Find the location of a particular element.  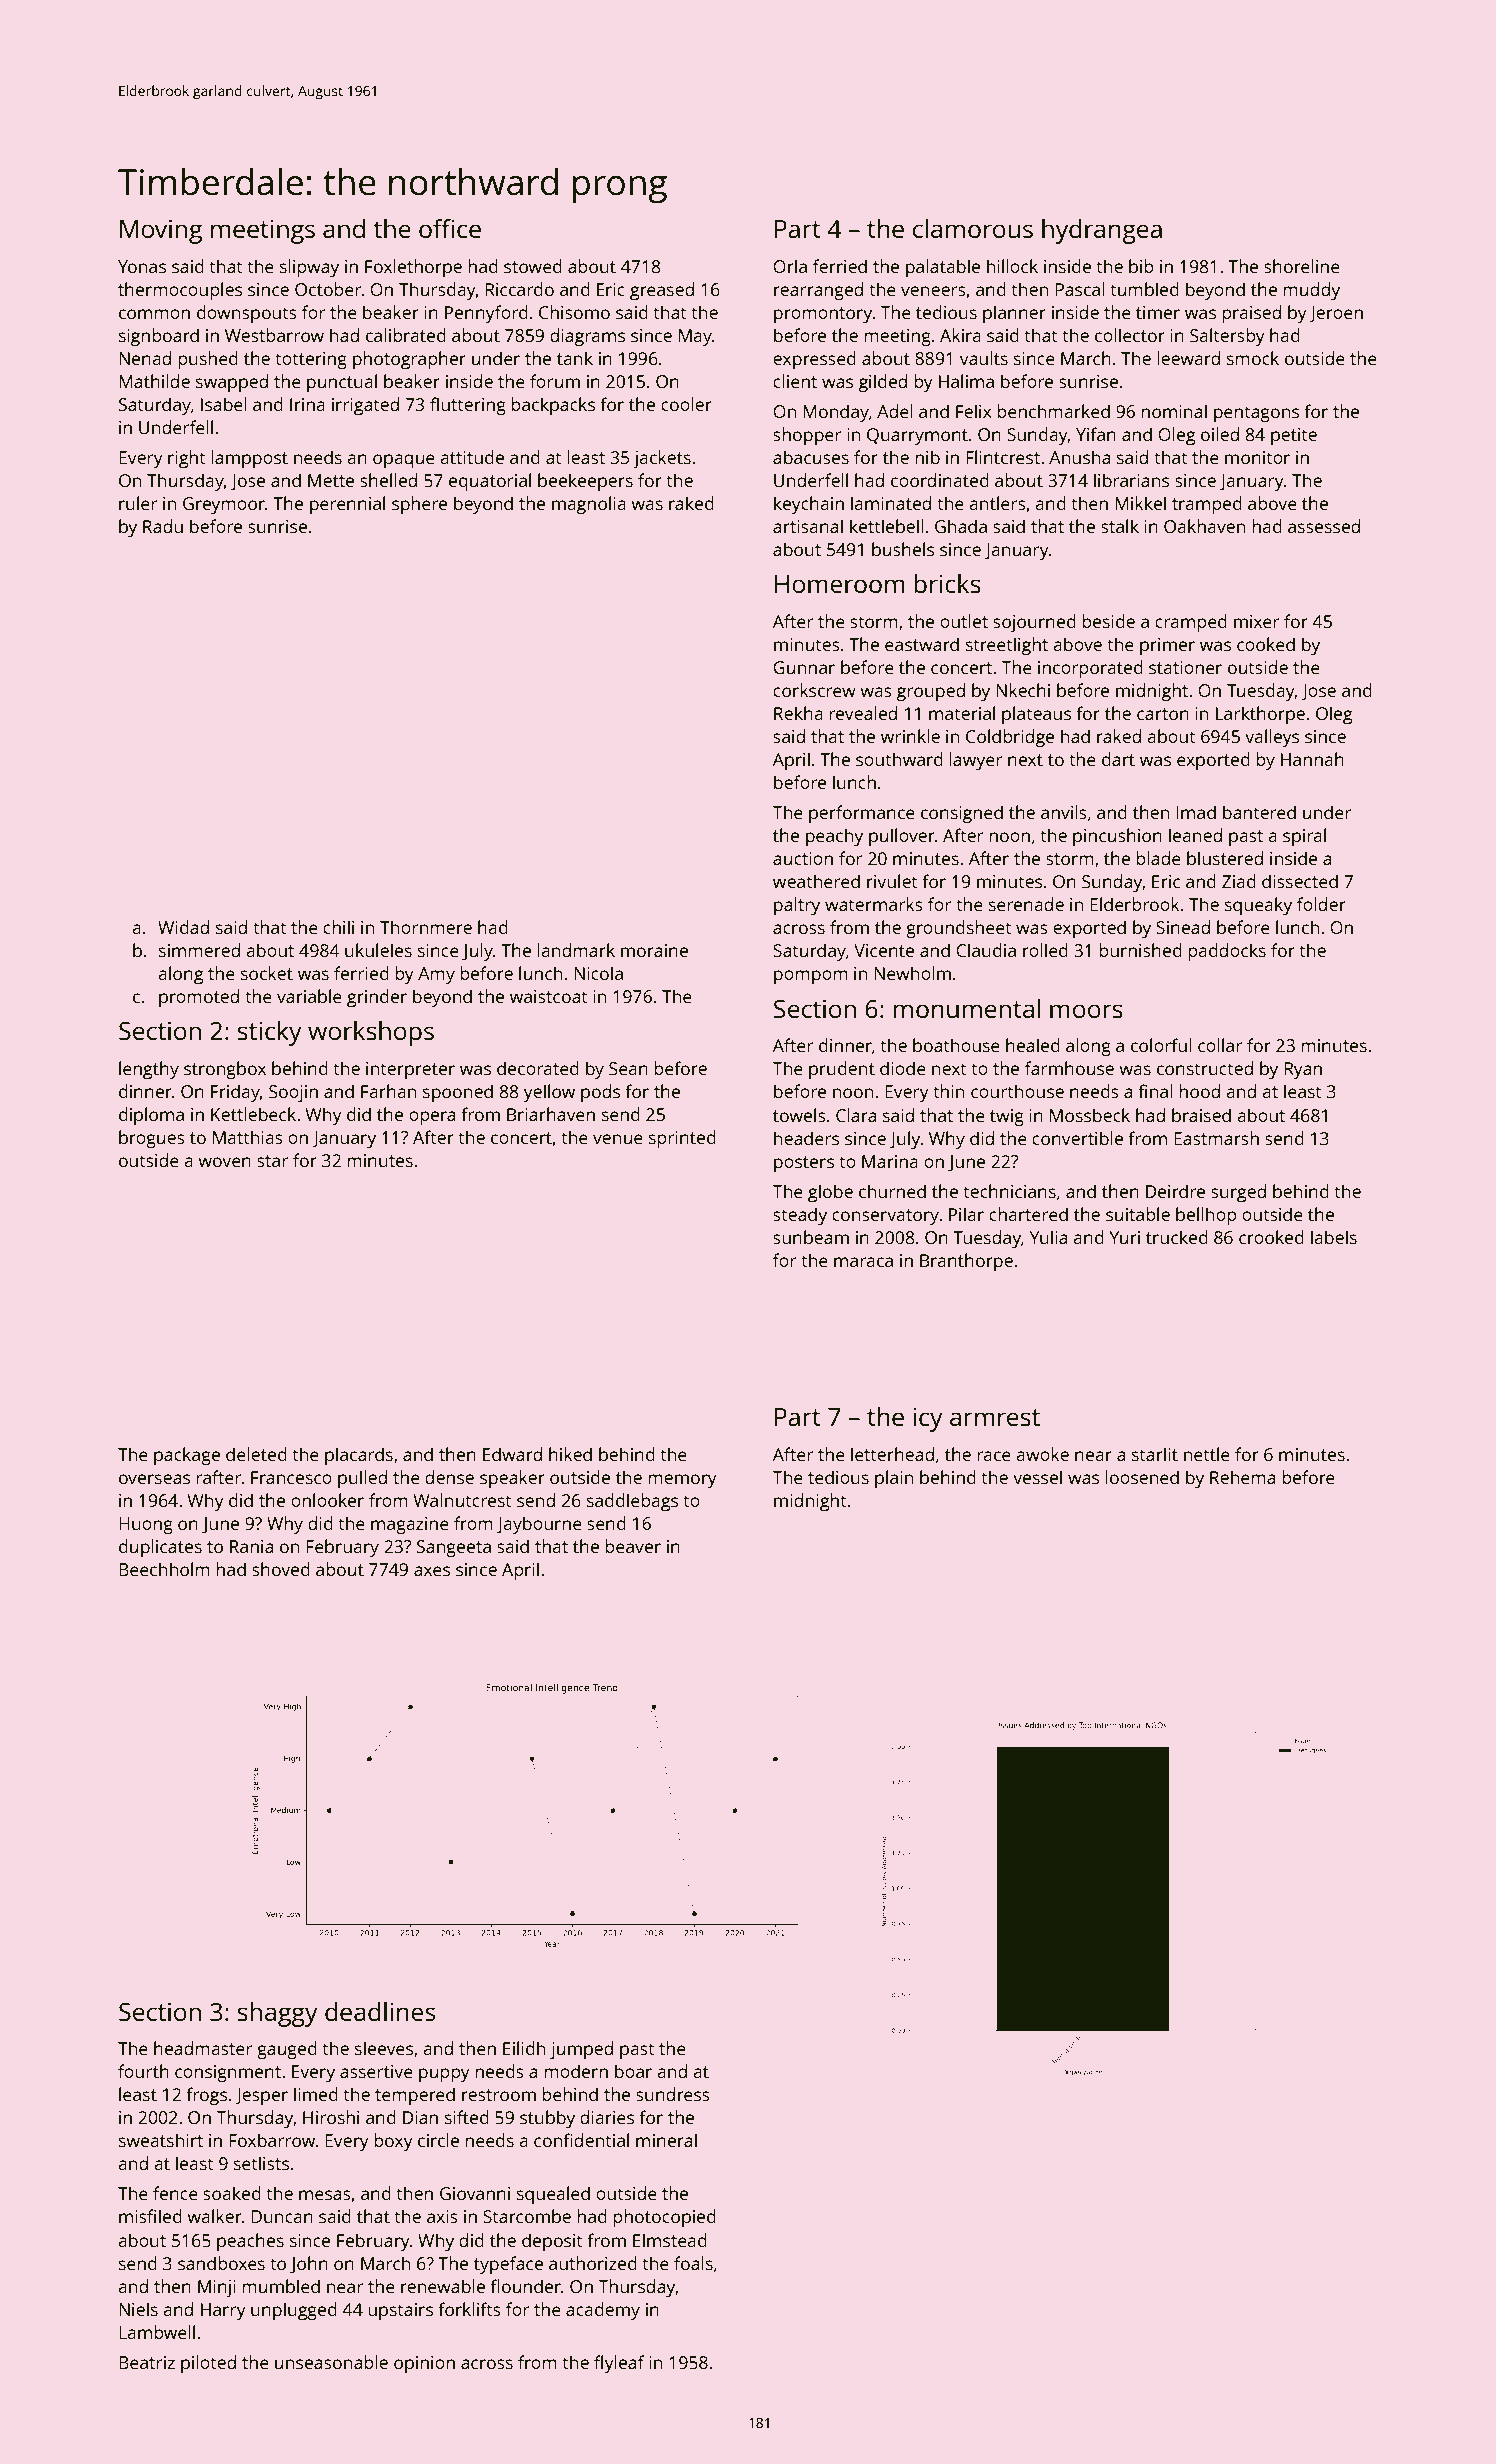

mineral is located at coordinates (666, 2140).
